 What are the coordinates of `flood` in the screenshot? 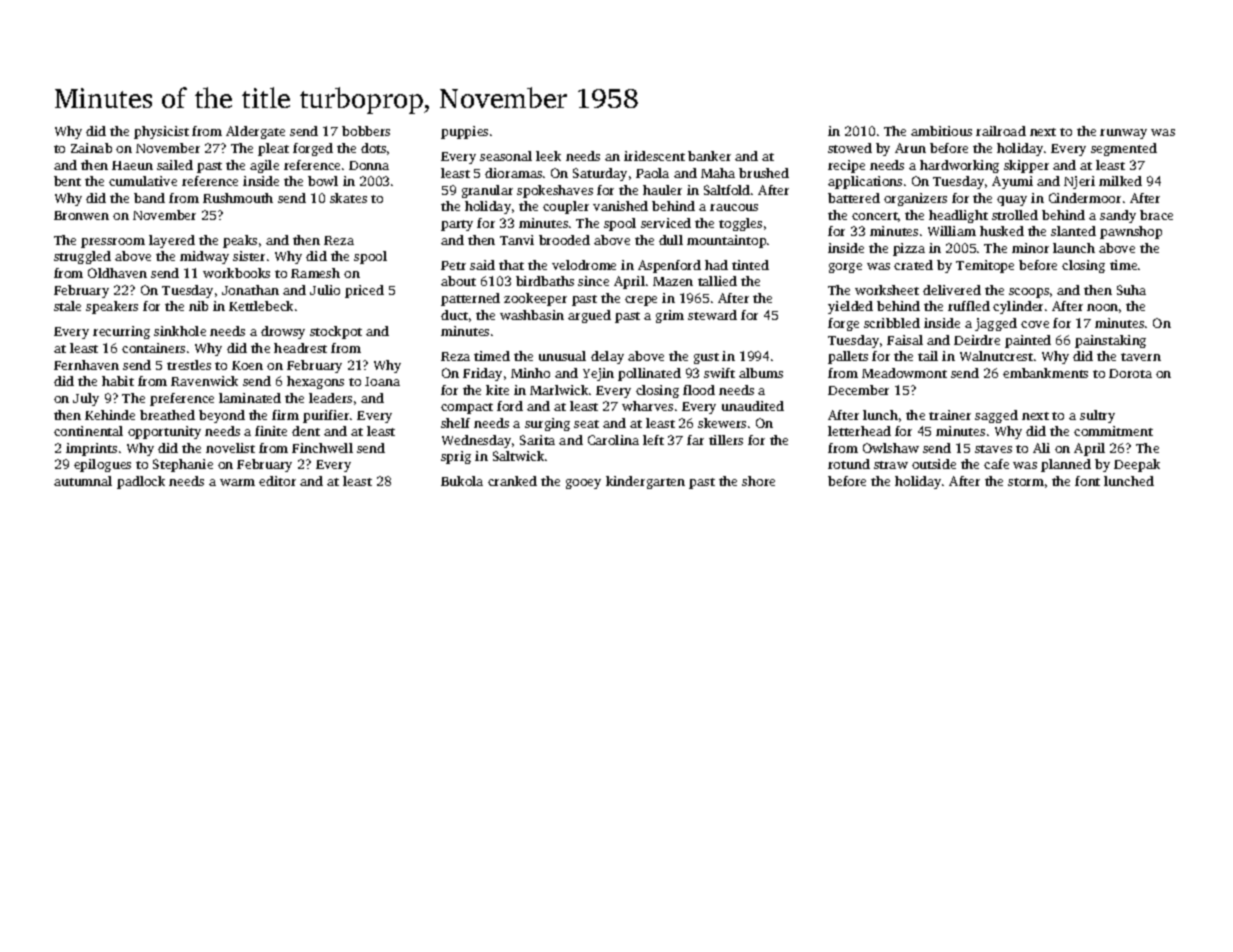 It's located at (699, 390).
